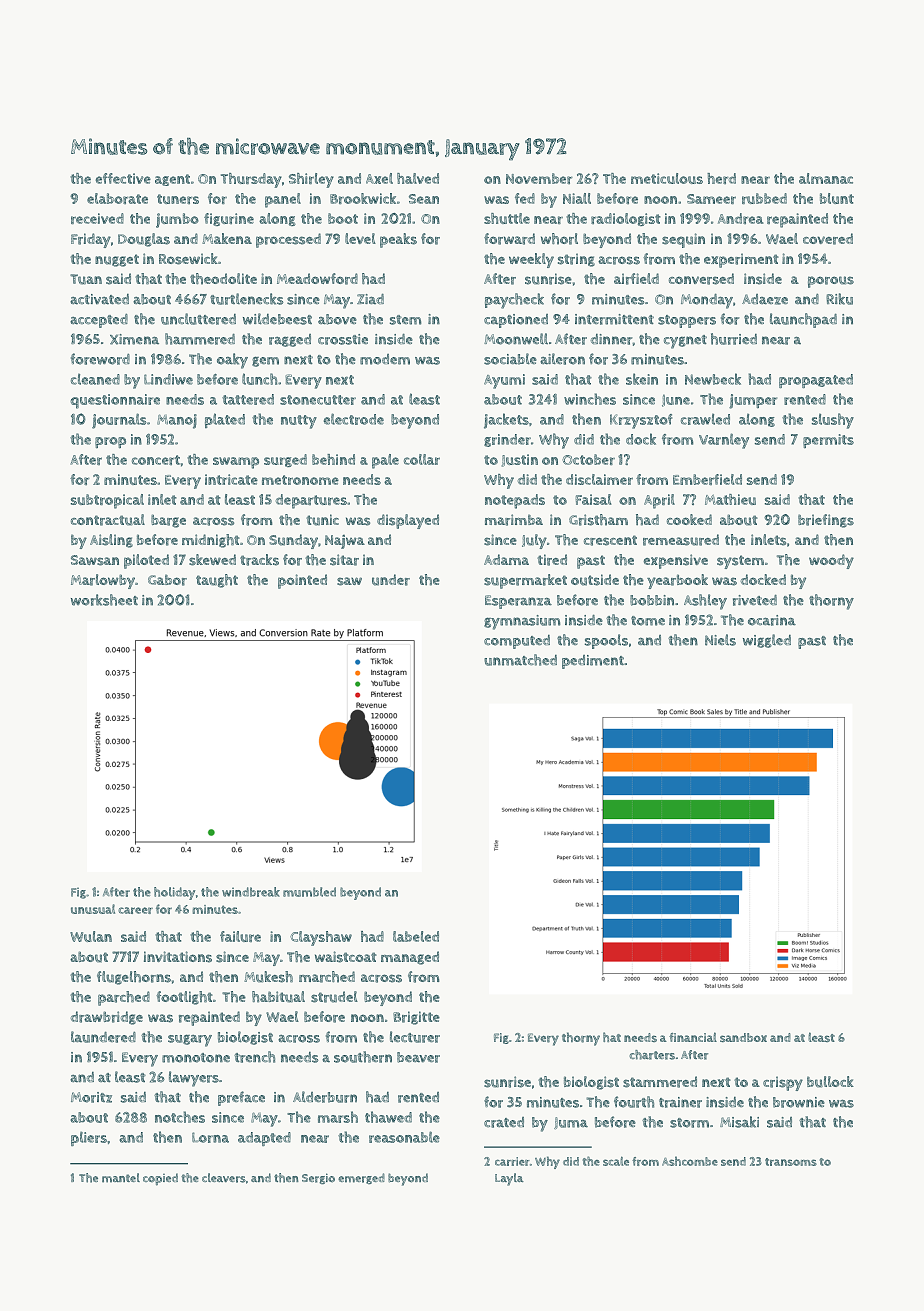 This screenshot has width=924, height=1311. I want to click on agent, so click(172, 180).
